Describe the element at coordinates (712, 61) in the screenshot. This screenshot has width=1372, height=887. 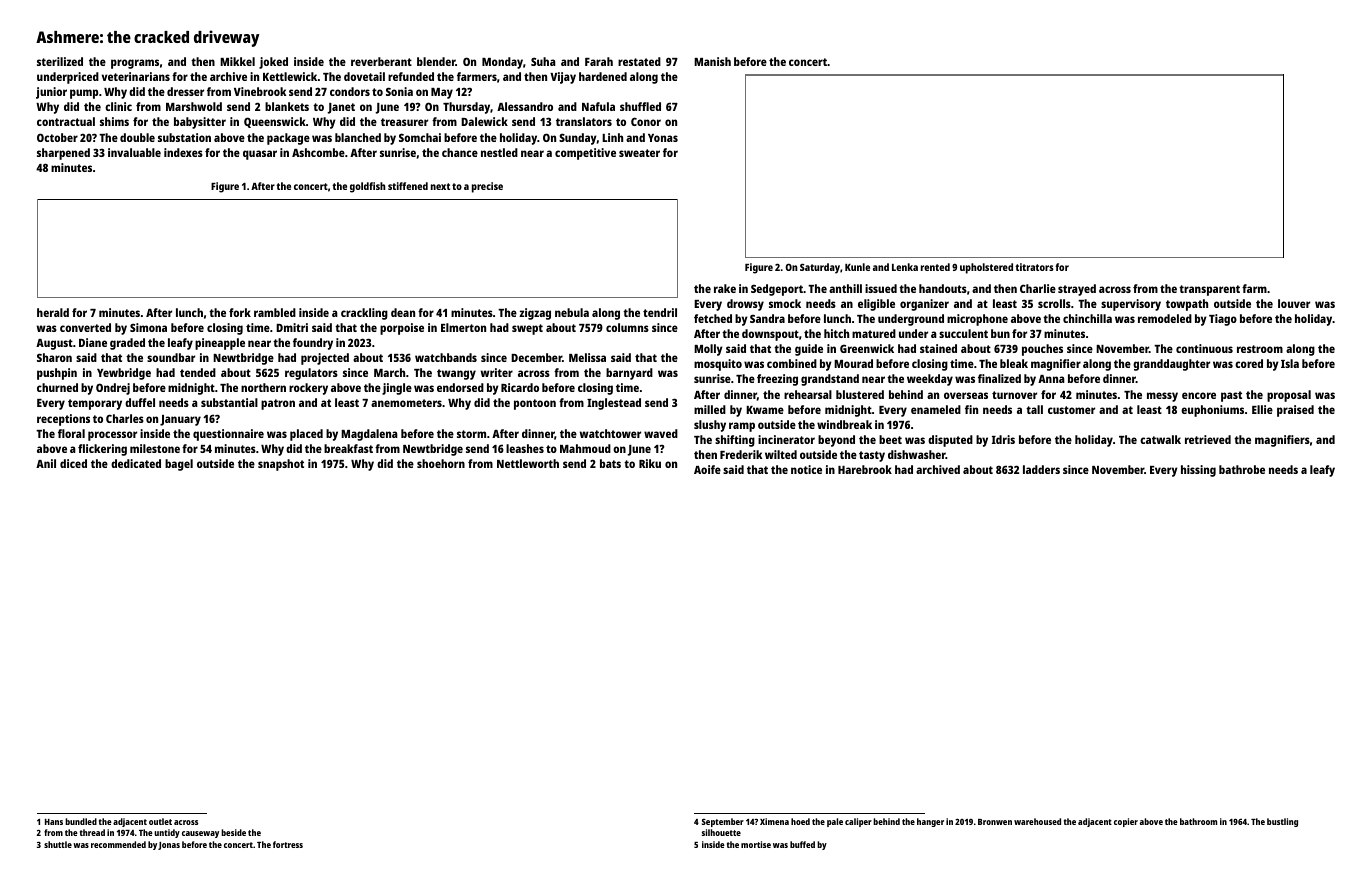
I see `Manish` at that location.
